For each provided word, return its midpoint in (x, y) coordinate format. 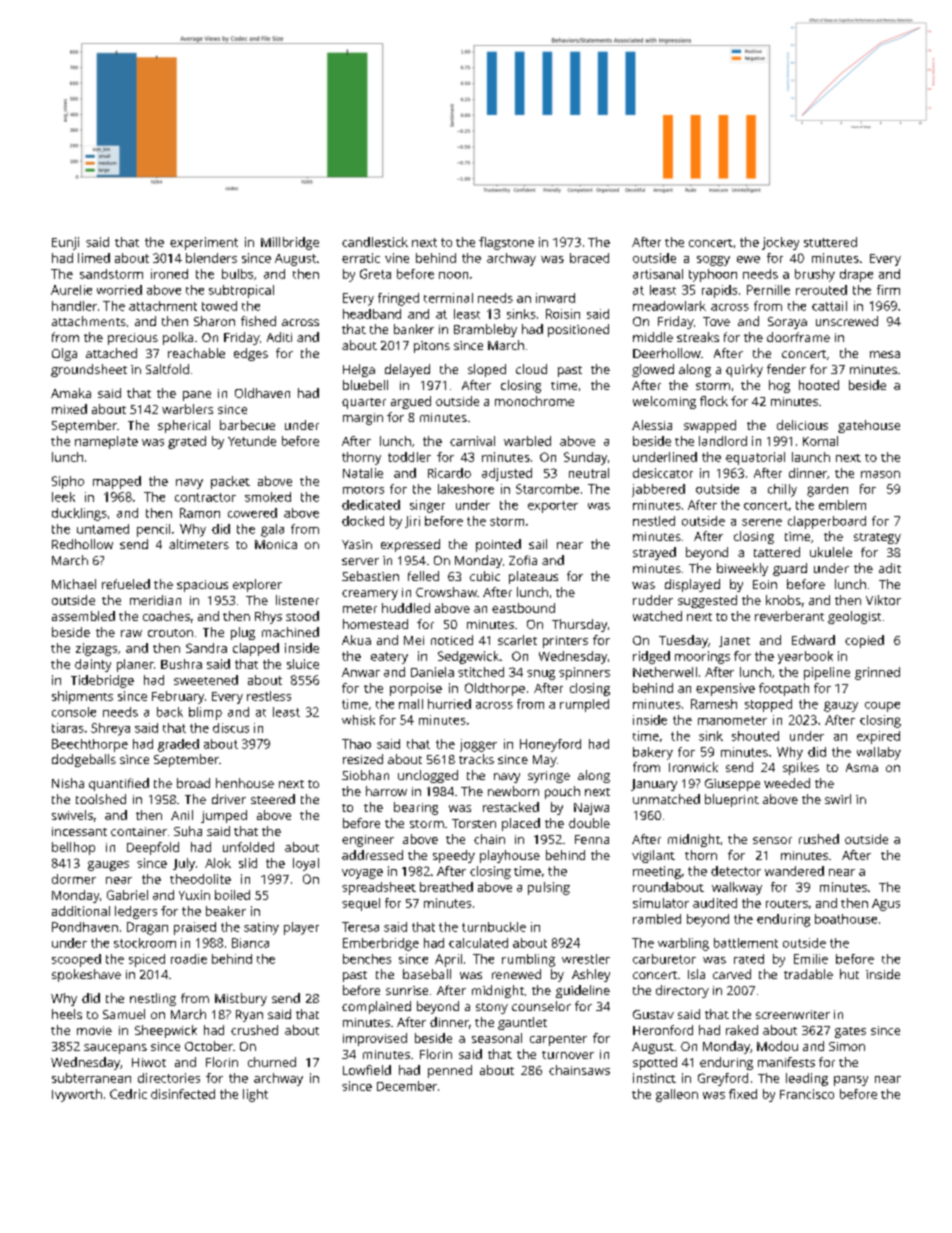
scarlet (517, 640)
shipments (82, 697)
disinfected (183, 1094)
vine (397, 258)
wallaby (879, 753)
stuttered (830, 242)
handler (74, 306)
